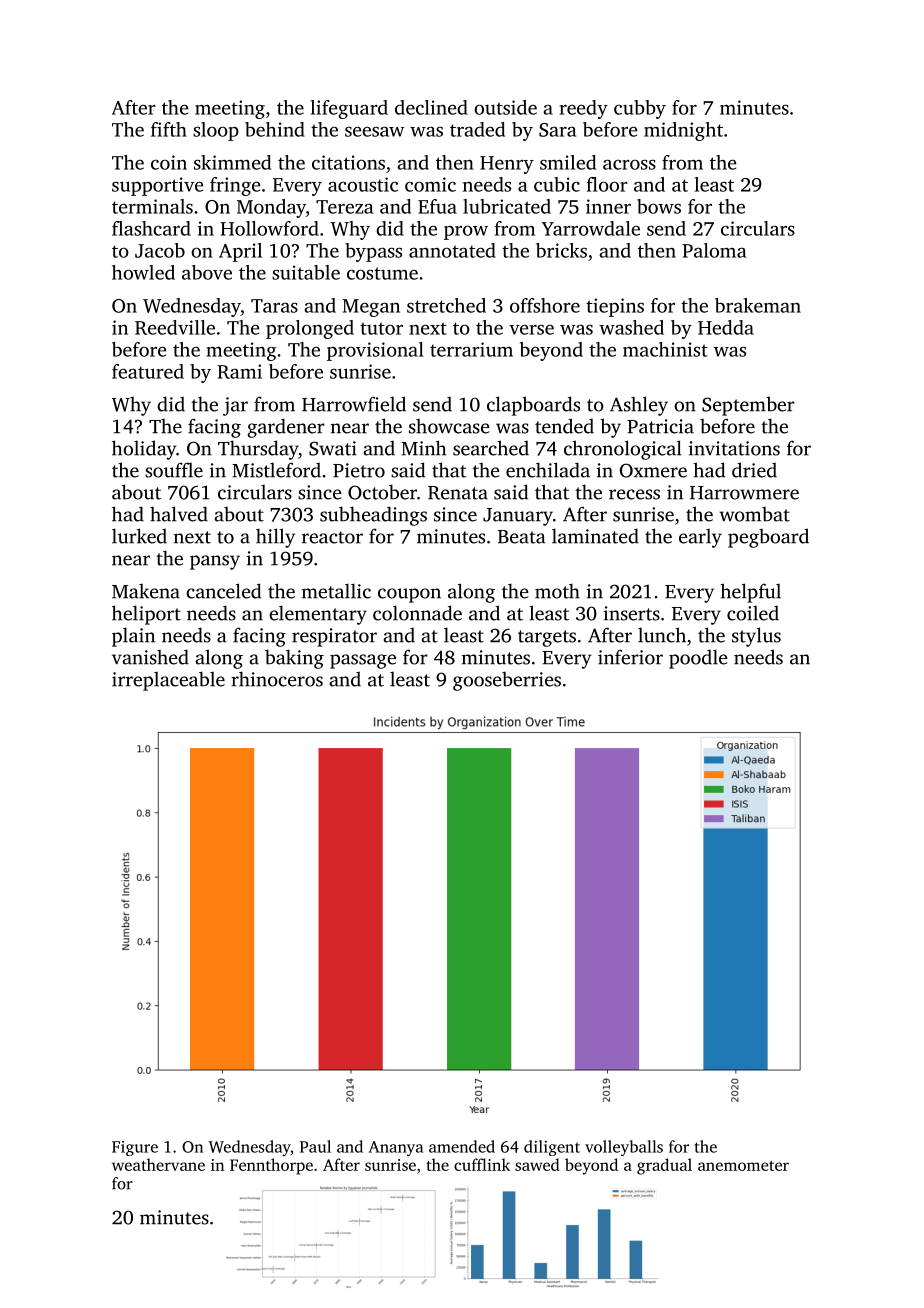  Describe the element at coordinates (349, 109) in the screenshot. I see `lifeguard` at that location.
